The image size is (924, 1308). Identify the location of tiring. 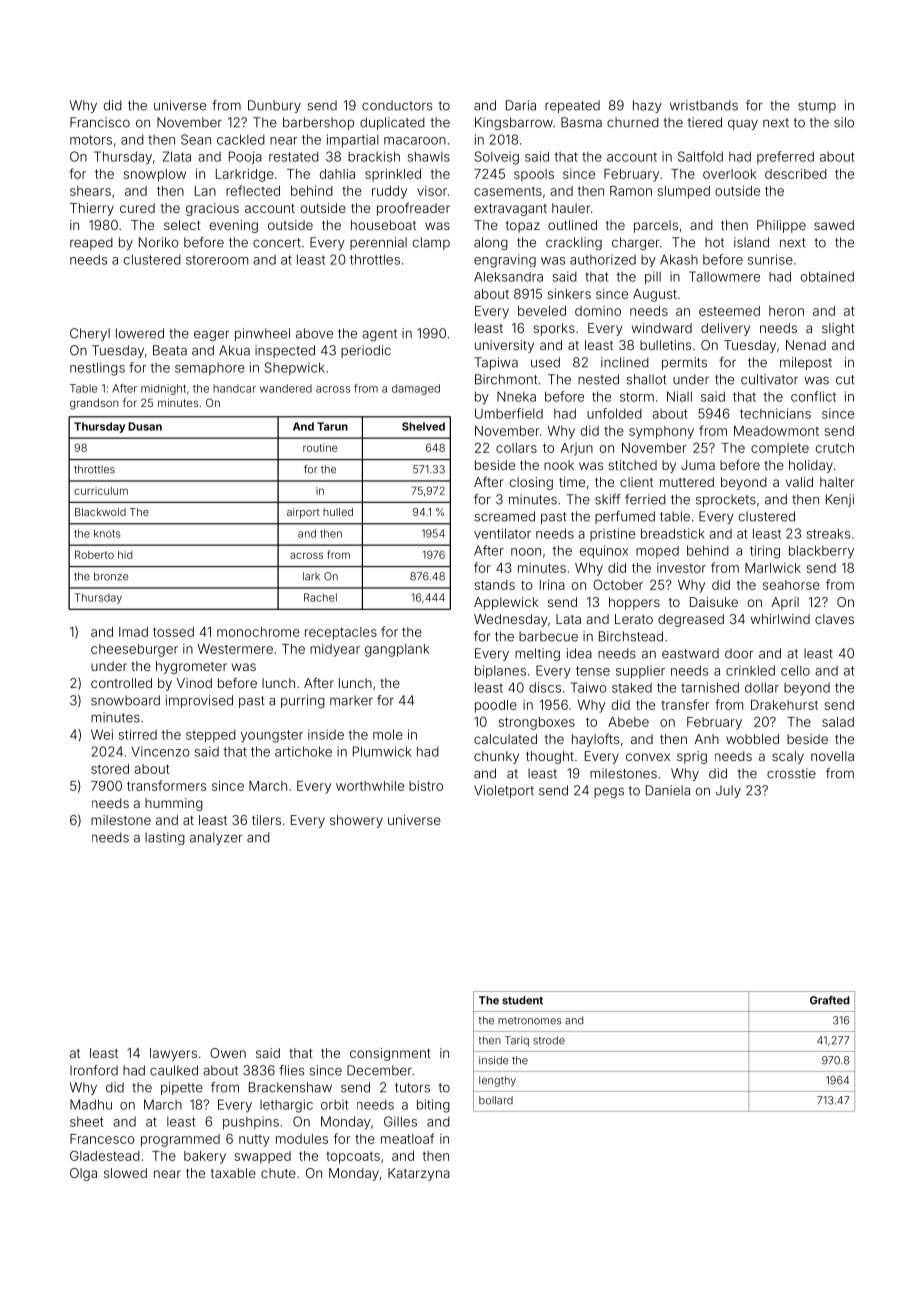
(765, 552).
